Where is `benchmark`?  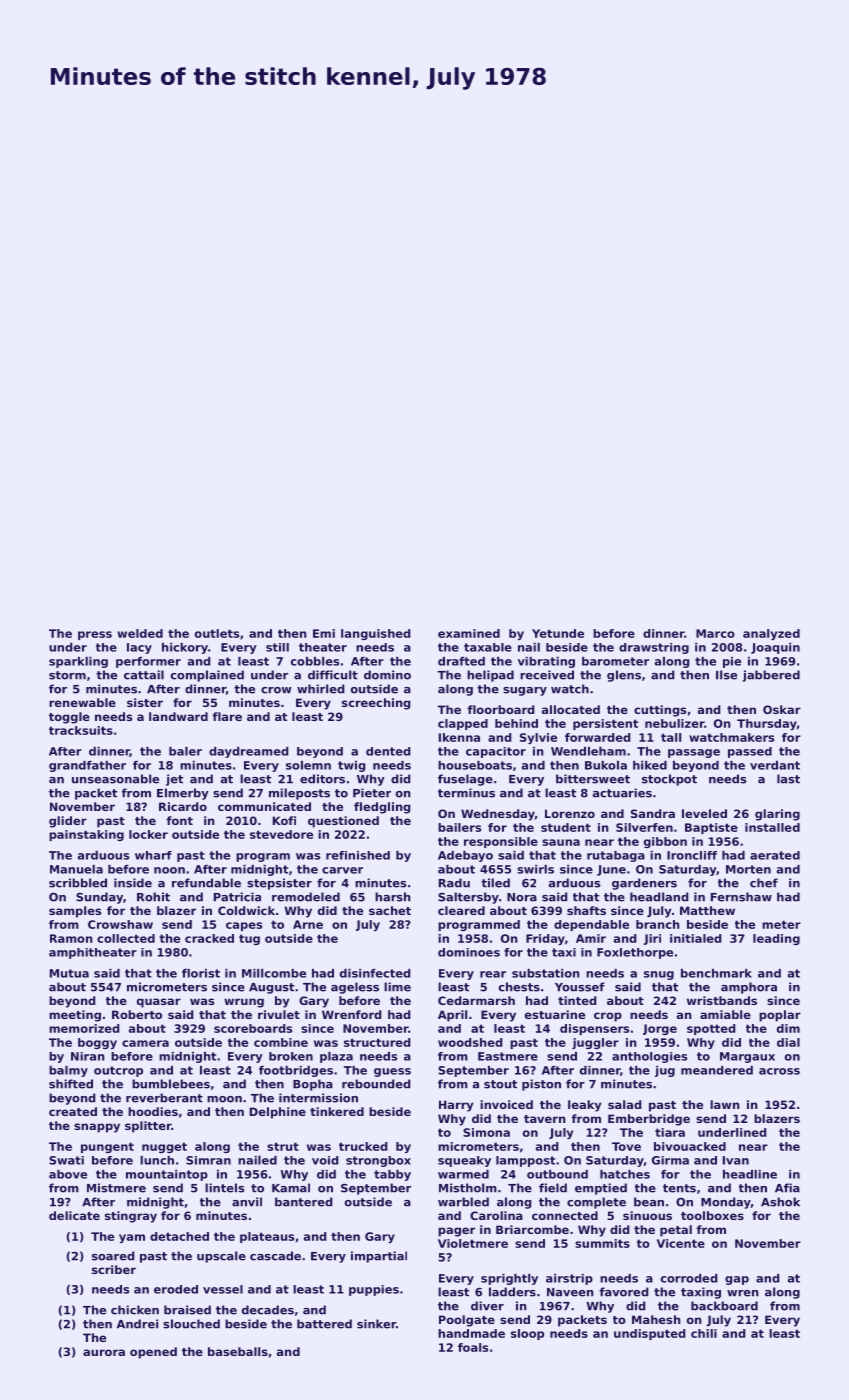 benchmark is located at coordinates (716, 973).
